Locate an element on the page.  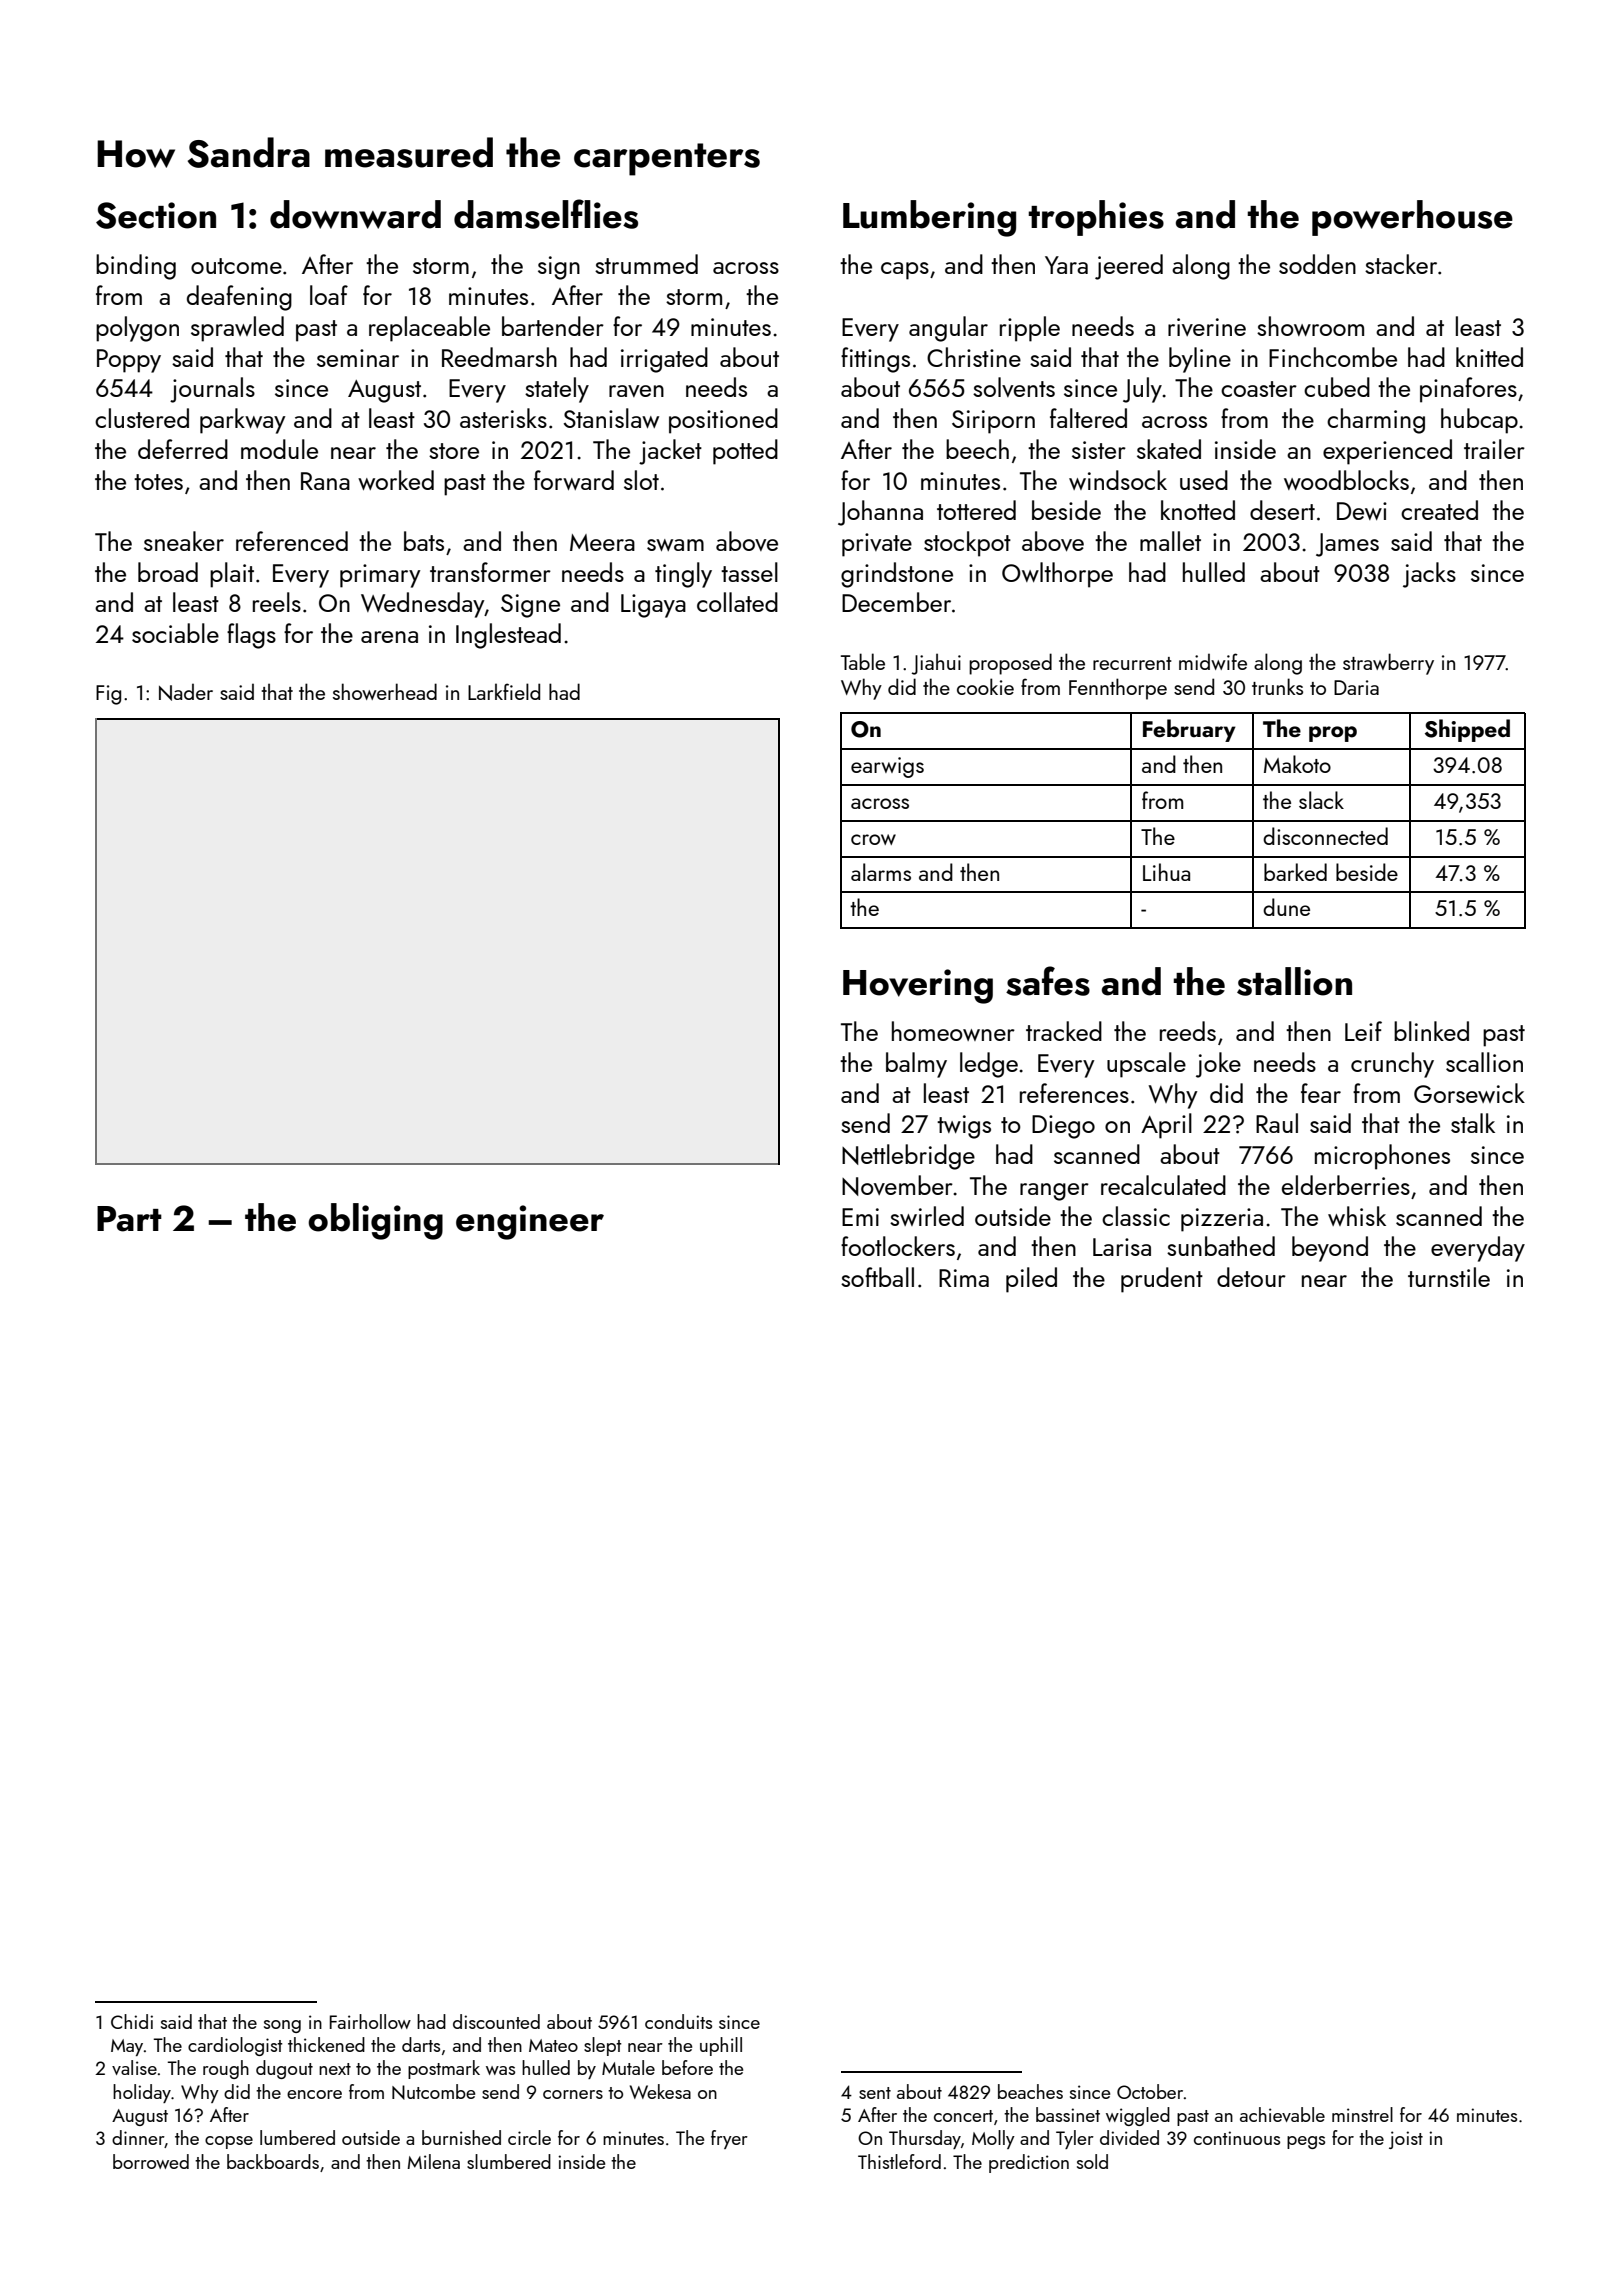
Part is located at coordinates (129, 1219).
